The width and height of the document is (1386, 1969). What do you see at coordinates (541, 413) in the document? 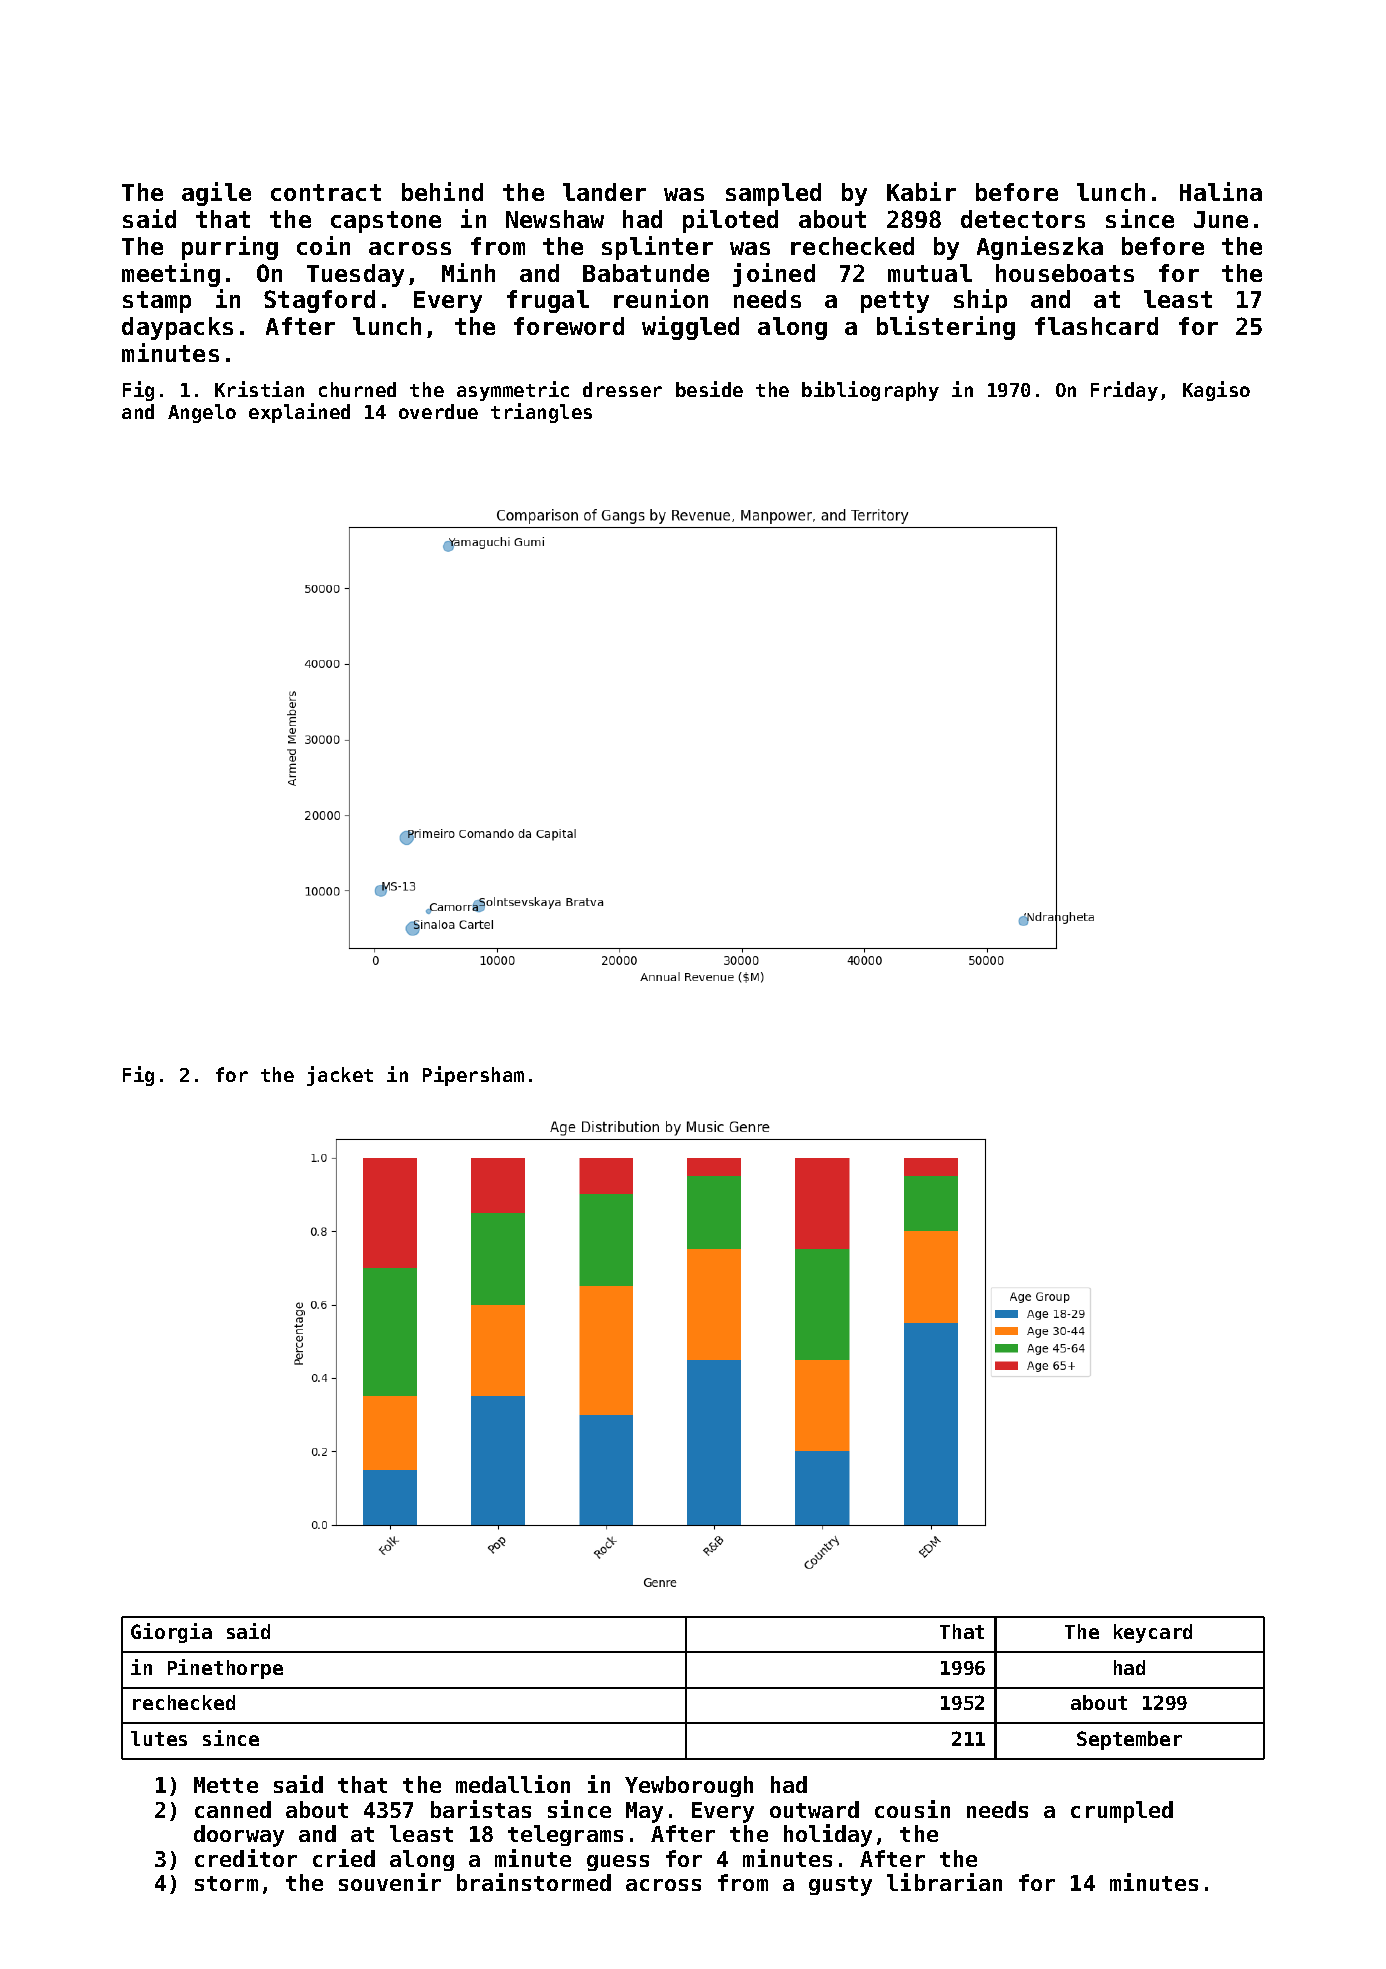
I see `triangles` at bounding box center [541, 413].
